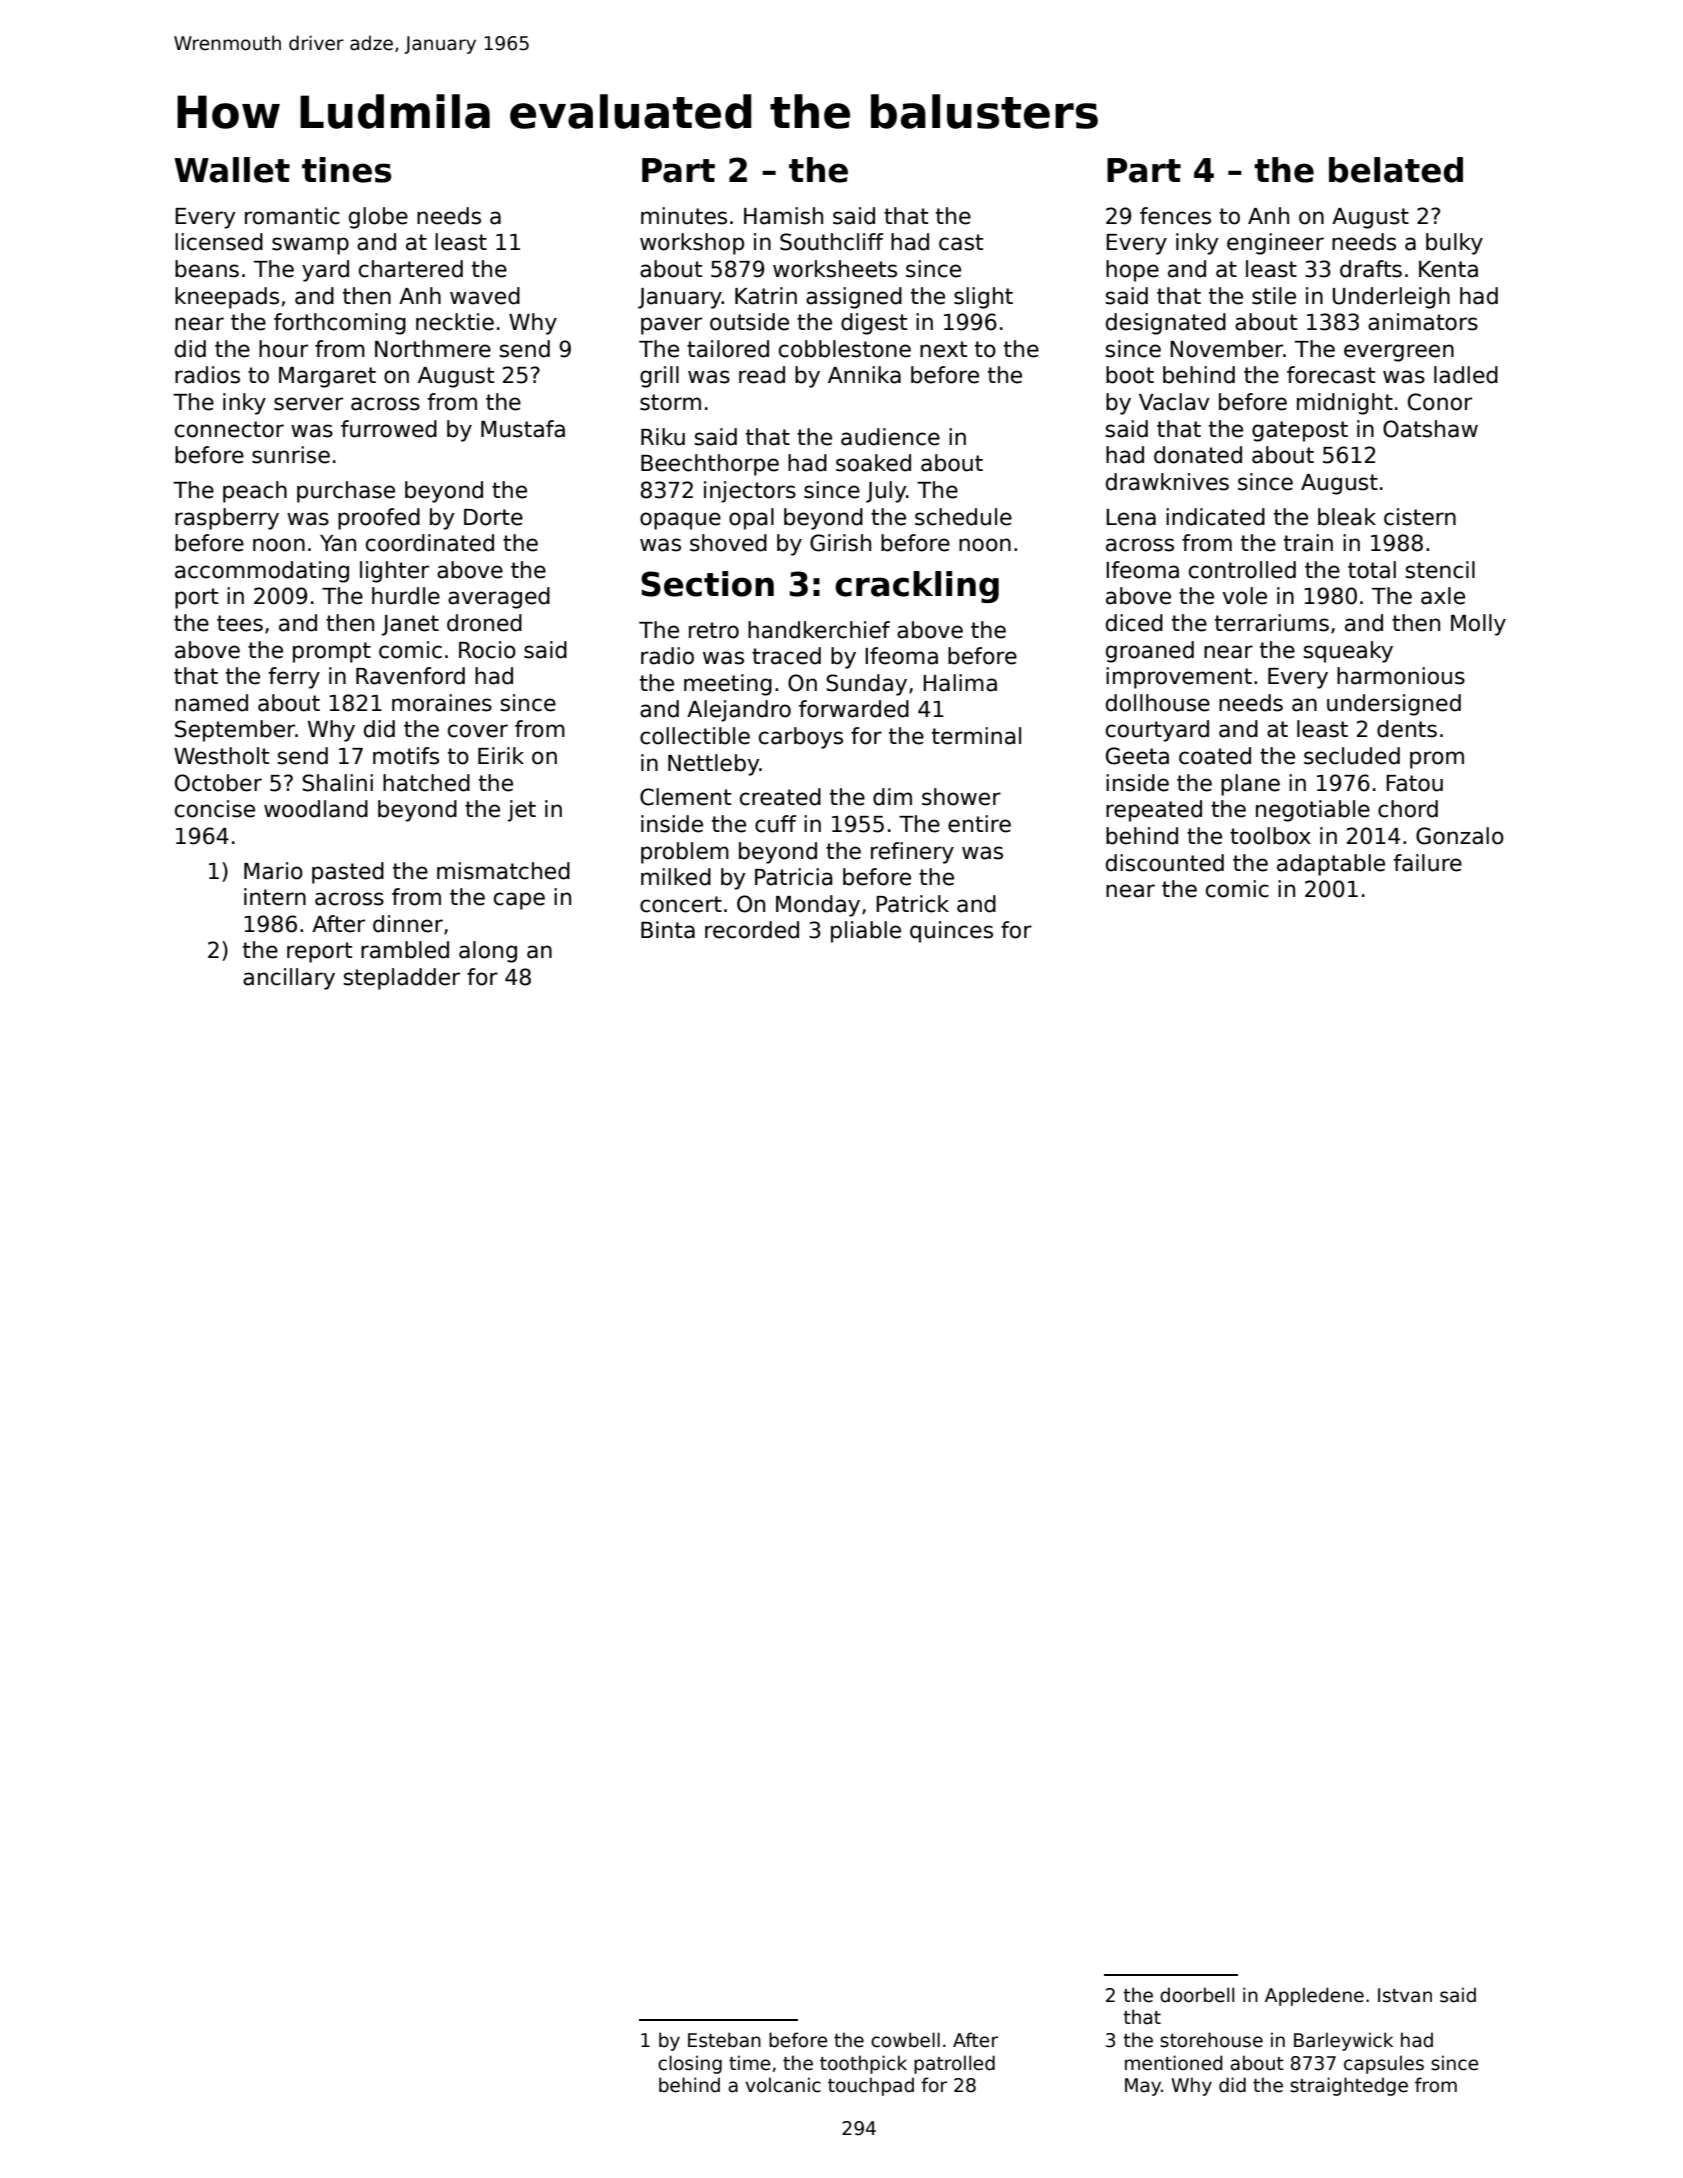 The width and height of the image is (1683, 2178). What do you see at coordinates (289, 979) in the image?
I see `ancillary` at bounding box center [289, 979].
